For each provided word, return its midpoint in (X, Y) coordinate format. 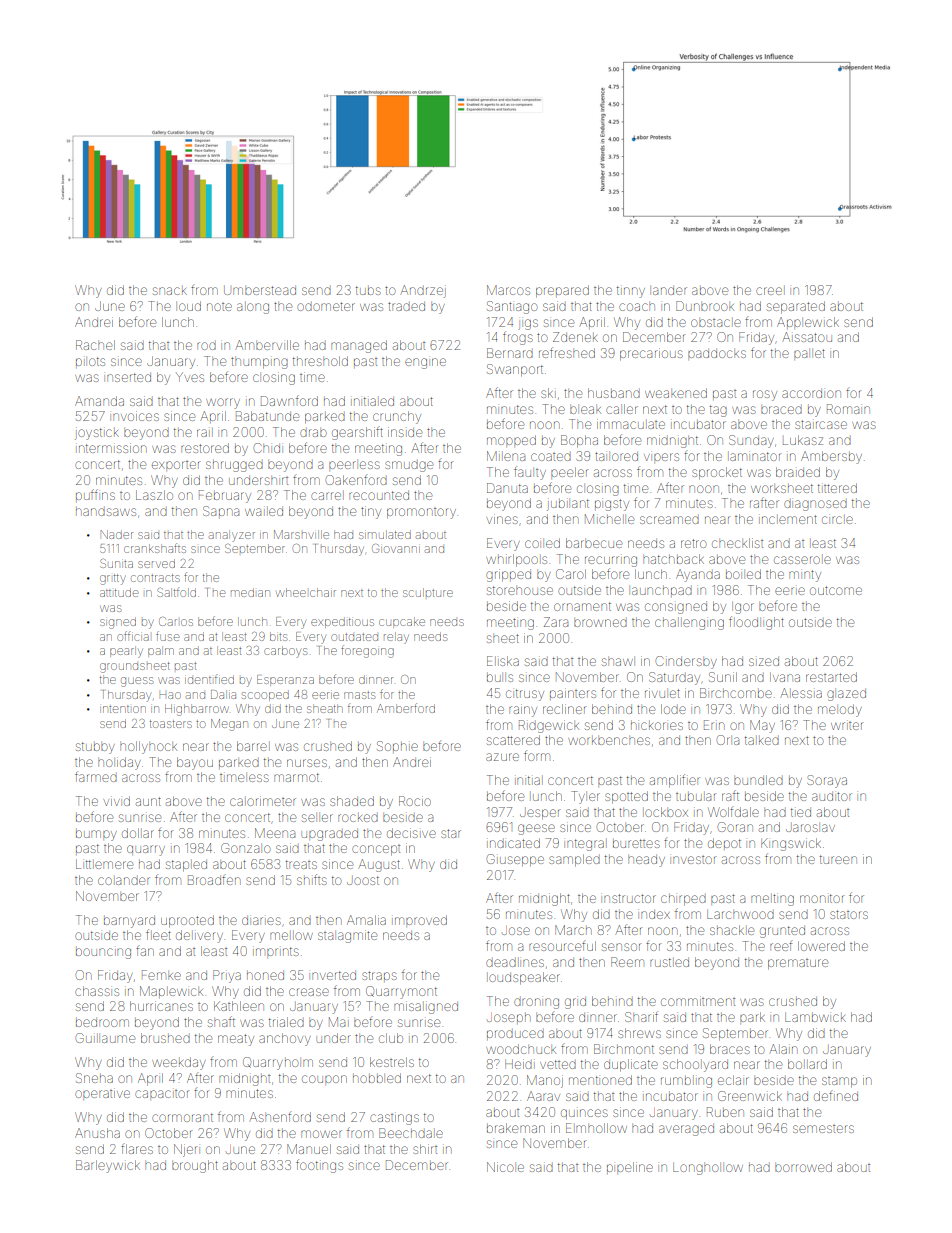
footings (319, 1166)
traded (406, 306)
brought (195, 1166)
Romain (848, 409)
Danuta (507, 488)
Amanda (99, 401)
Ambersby (831, 457)
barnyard (129, 922)
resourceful (562, 946)
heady (646, 861)
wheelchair (306, 592)
